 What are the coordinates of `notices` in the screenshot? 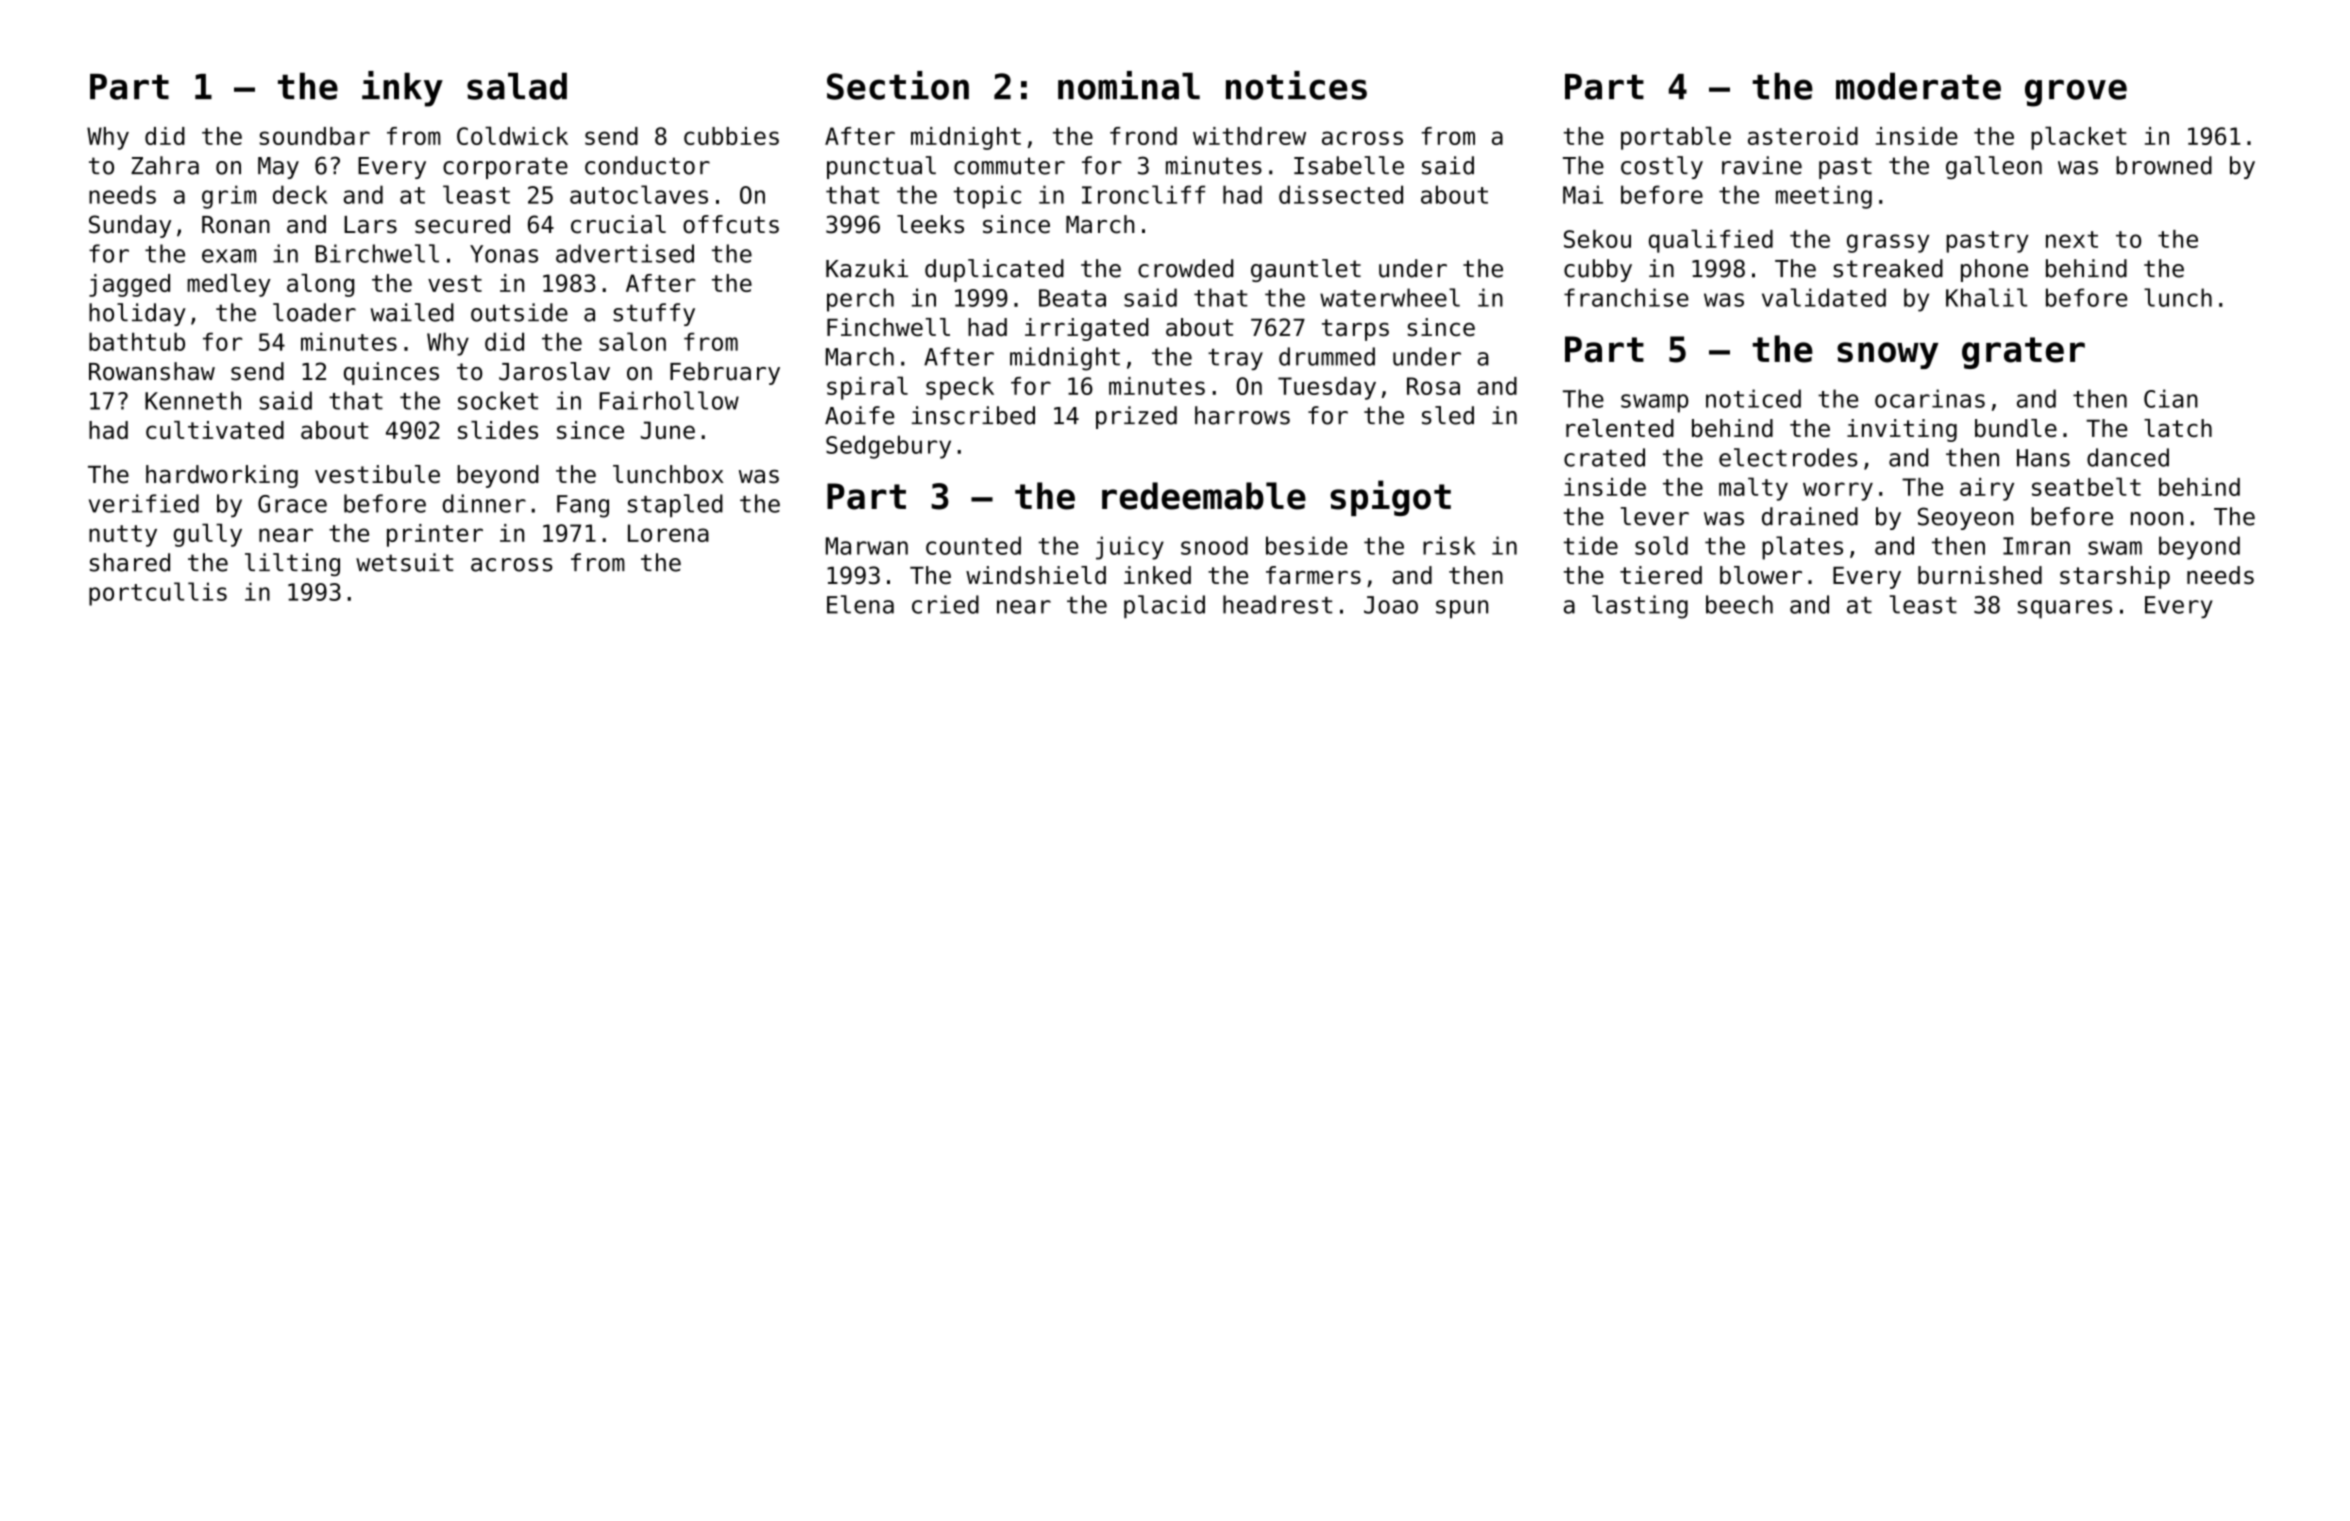 It's located at (1296, 85).
